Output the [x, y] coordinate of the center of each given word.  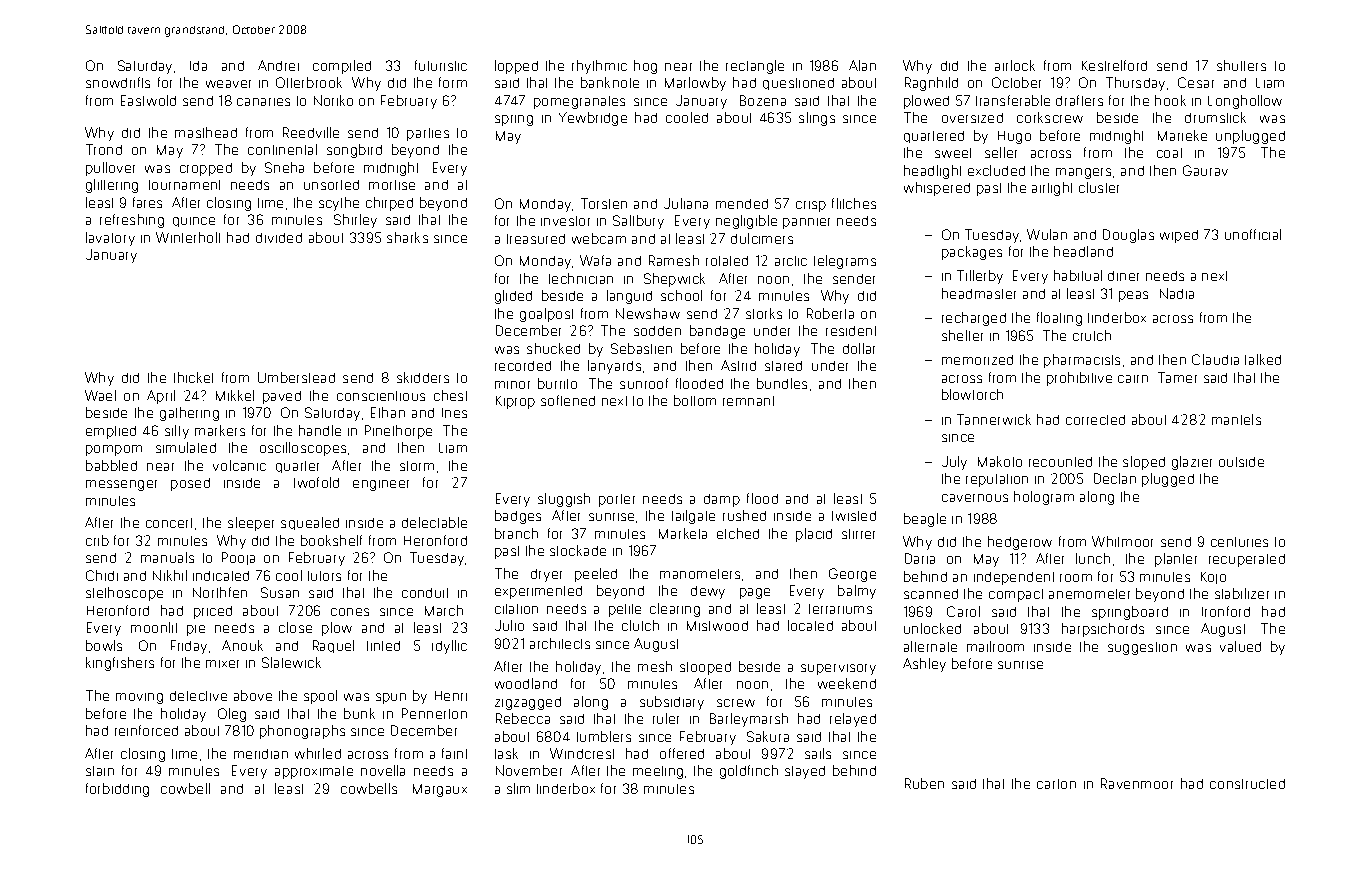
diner [1123, 276]
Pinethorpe [398, 432]
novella [383, 770]
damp [722, 500]
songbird [354, 151]
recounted [1060, 462]
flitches [854, 203]
